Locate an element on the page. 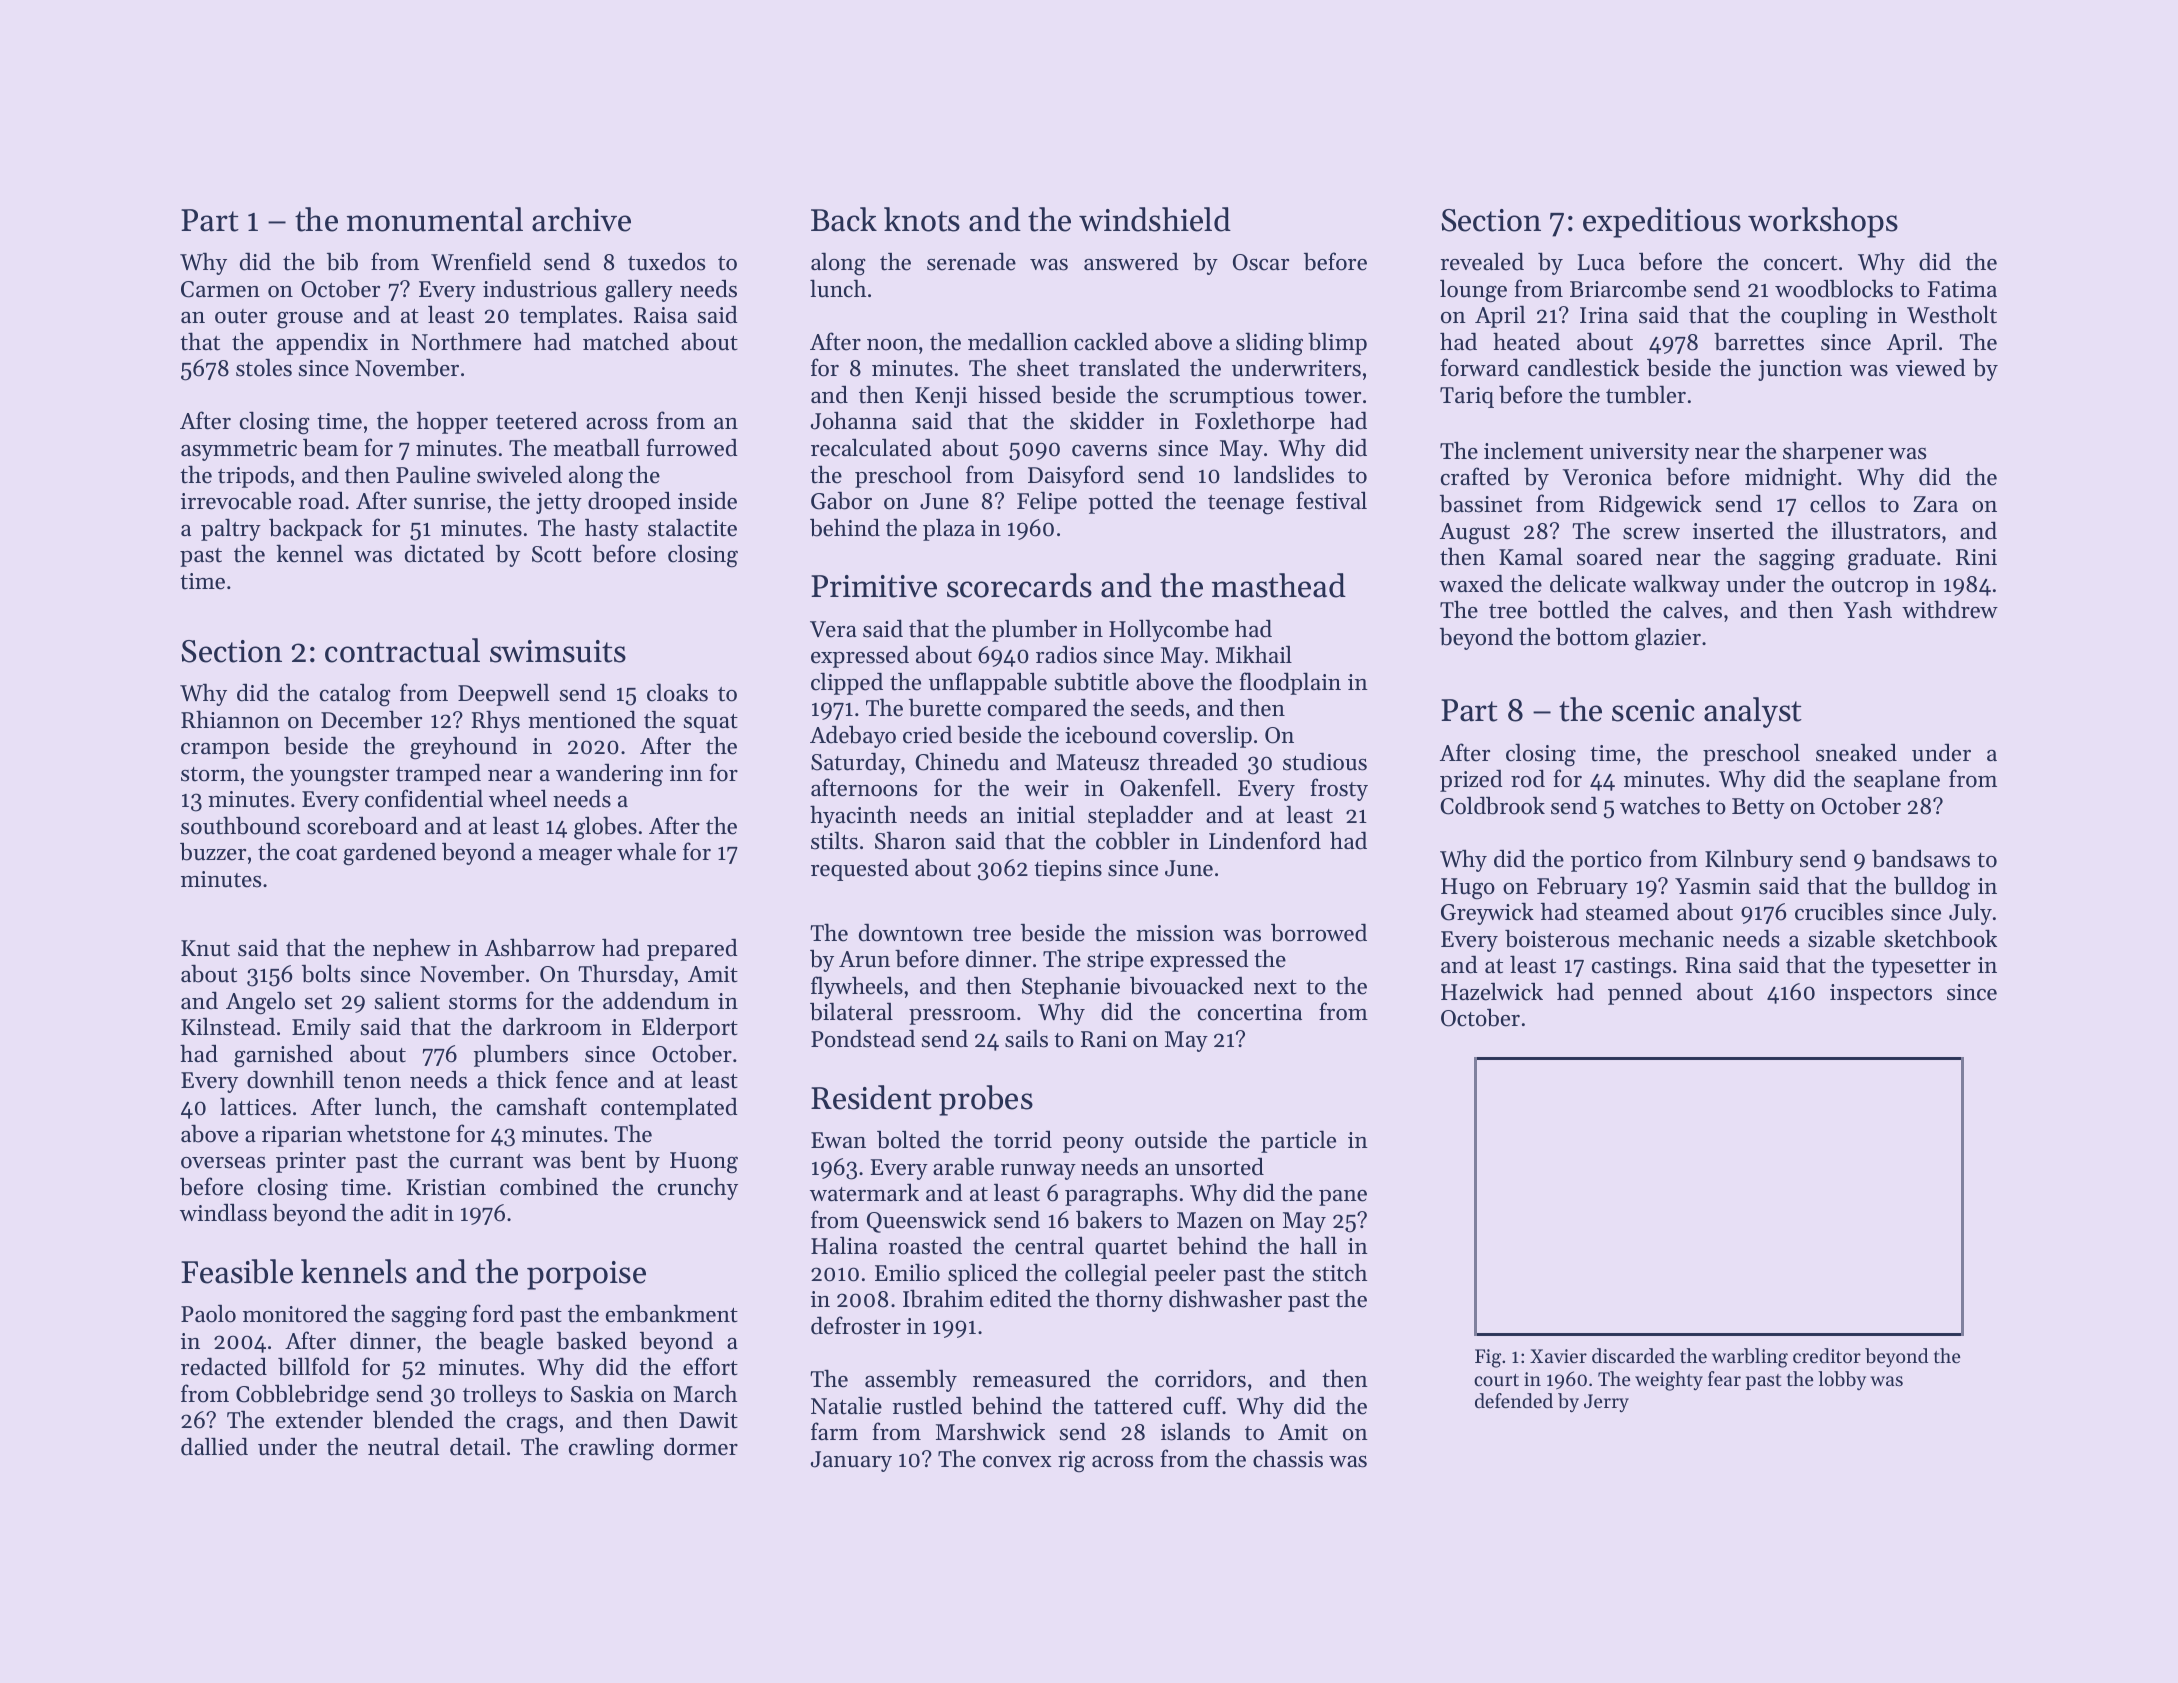 The height and width of the image is (1683, 2178). serenade is located at coordinates (971, 261).
